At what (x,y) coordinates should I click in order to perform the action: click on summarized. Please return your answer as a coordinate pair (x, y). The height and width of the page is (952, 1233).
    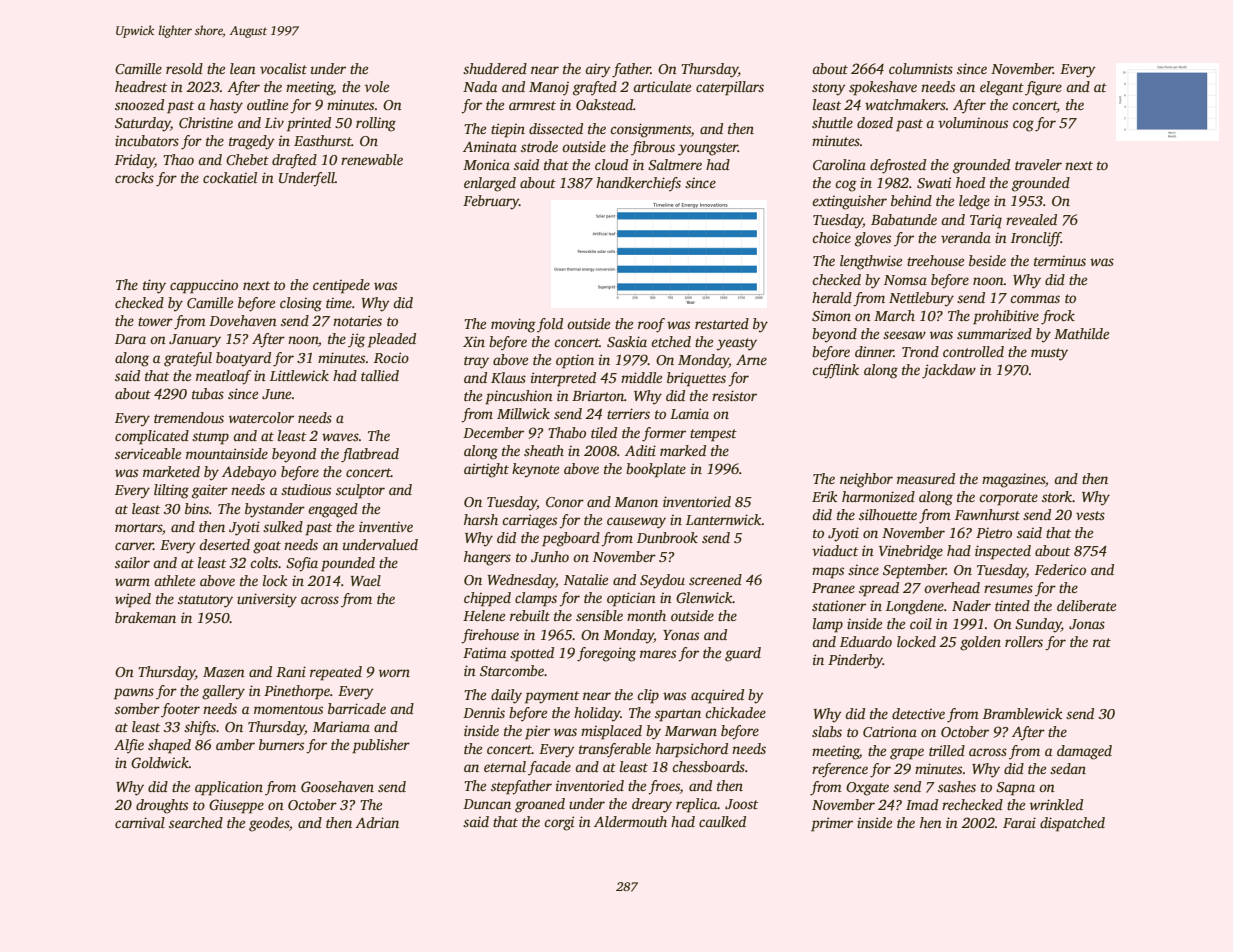
    Looking at the image, I should click on (994, 333).
